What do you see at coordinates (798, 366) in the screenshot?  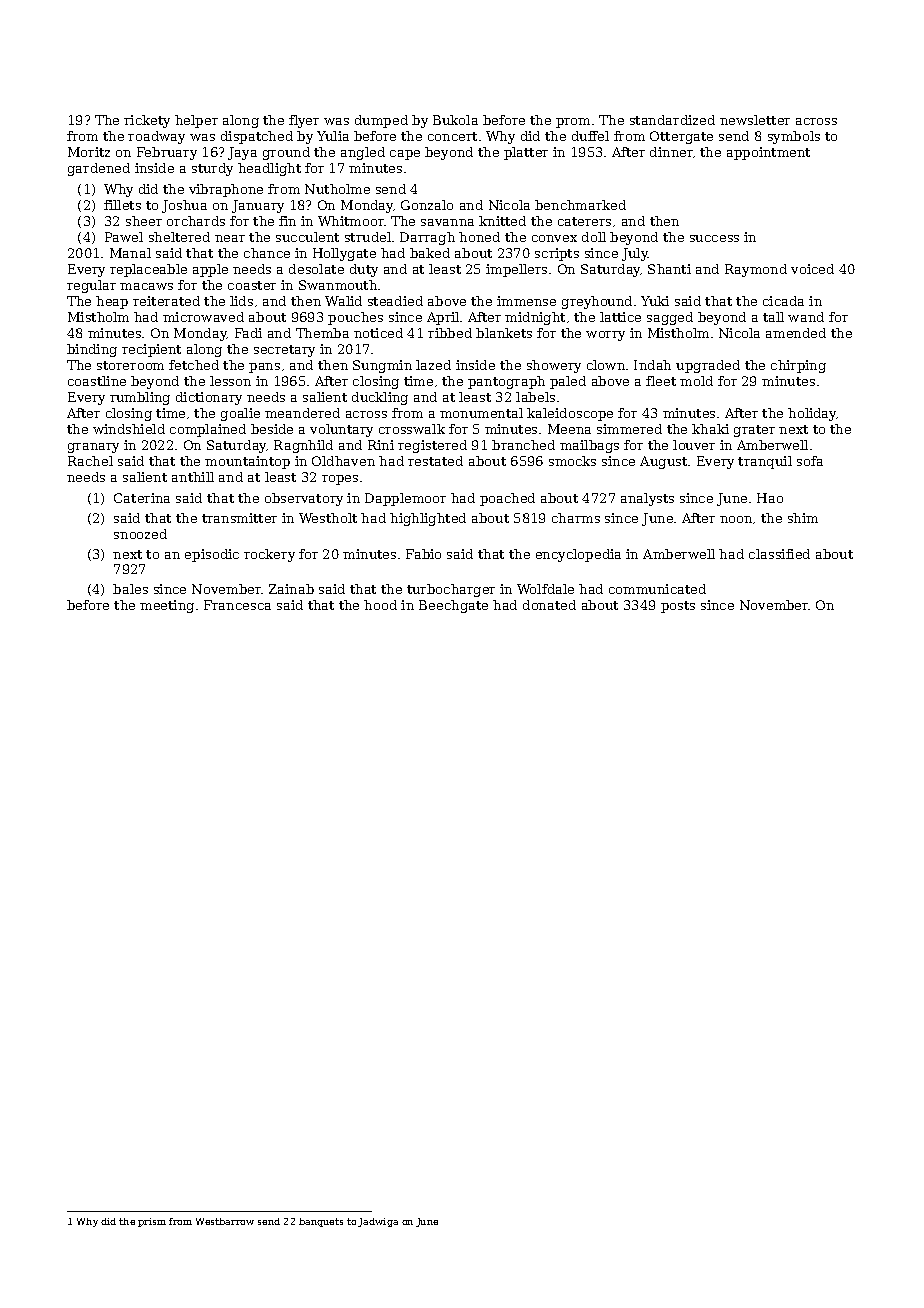 I see `chirping` at bounding box center [798, 366].
